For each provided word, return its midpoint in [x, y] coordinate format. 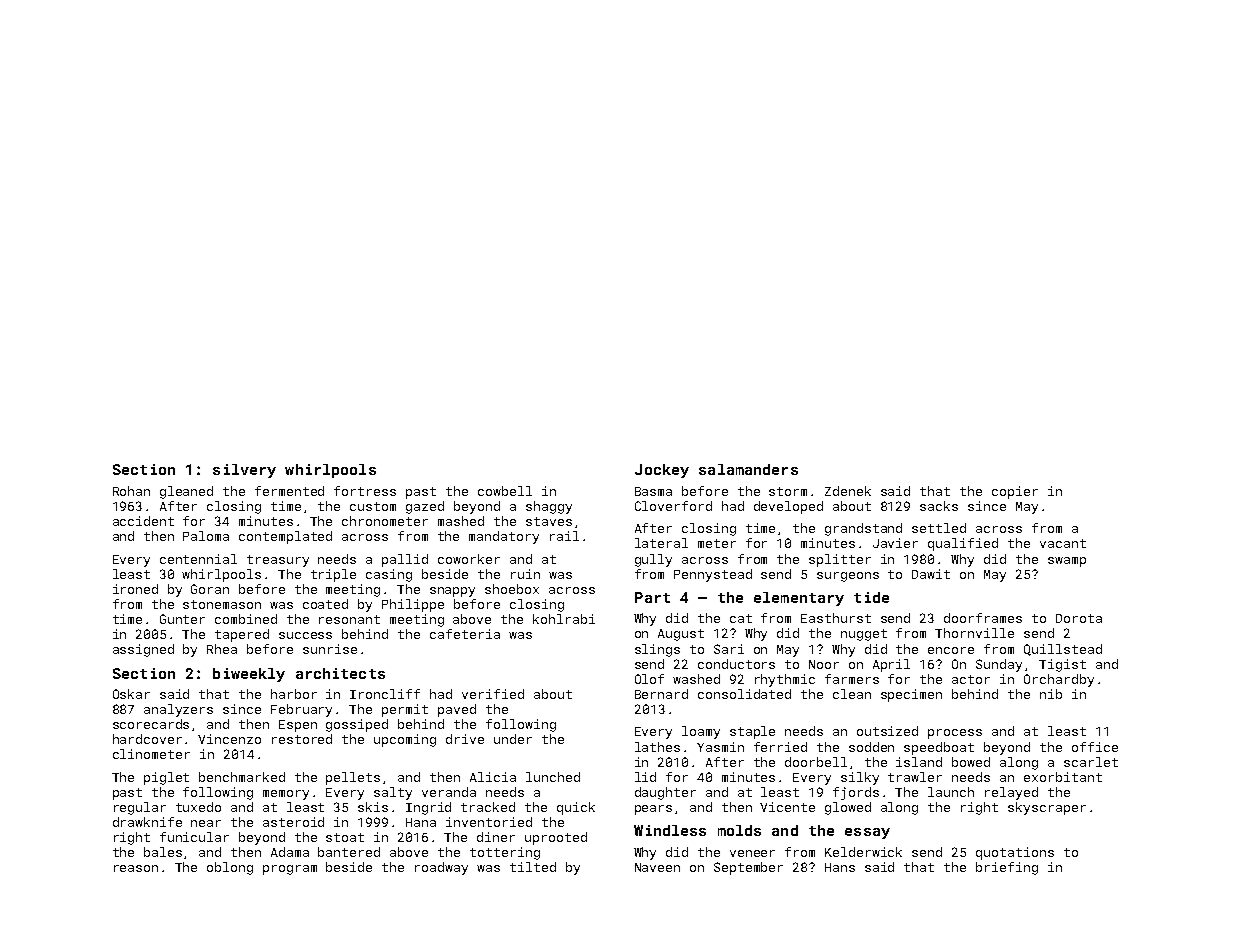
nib [1051, 694]
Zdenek [848, 491]
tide [871, 597]
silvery [244, 471]
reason [136, 868]
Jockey [662, 471]
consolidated [744, 694]
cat [741, 618]
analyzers [178, 710]
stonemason [222, 604]
